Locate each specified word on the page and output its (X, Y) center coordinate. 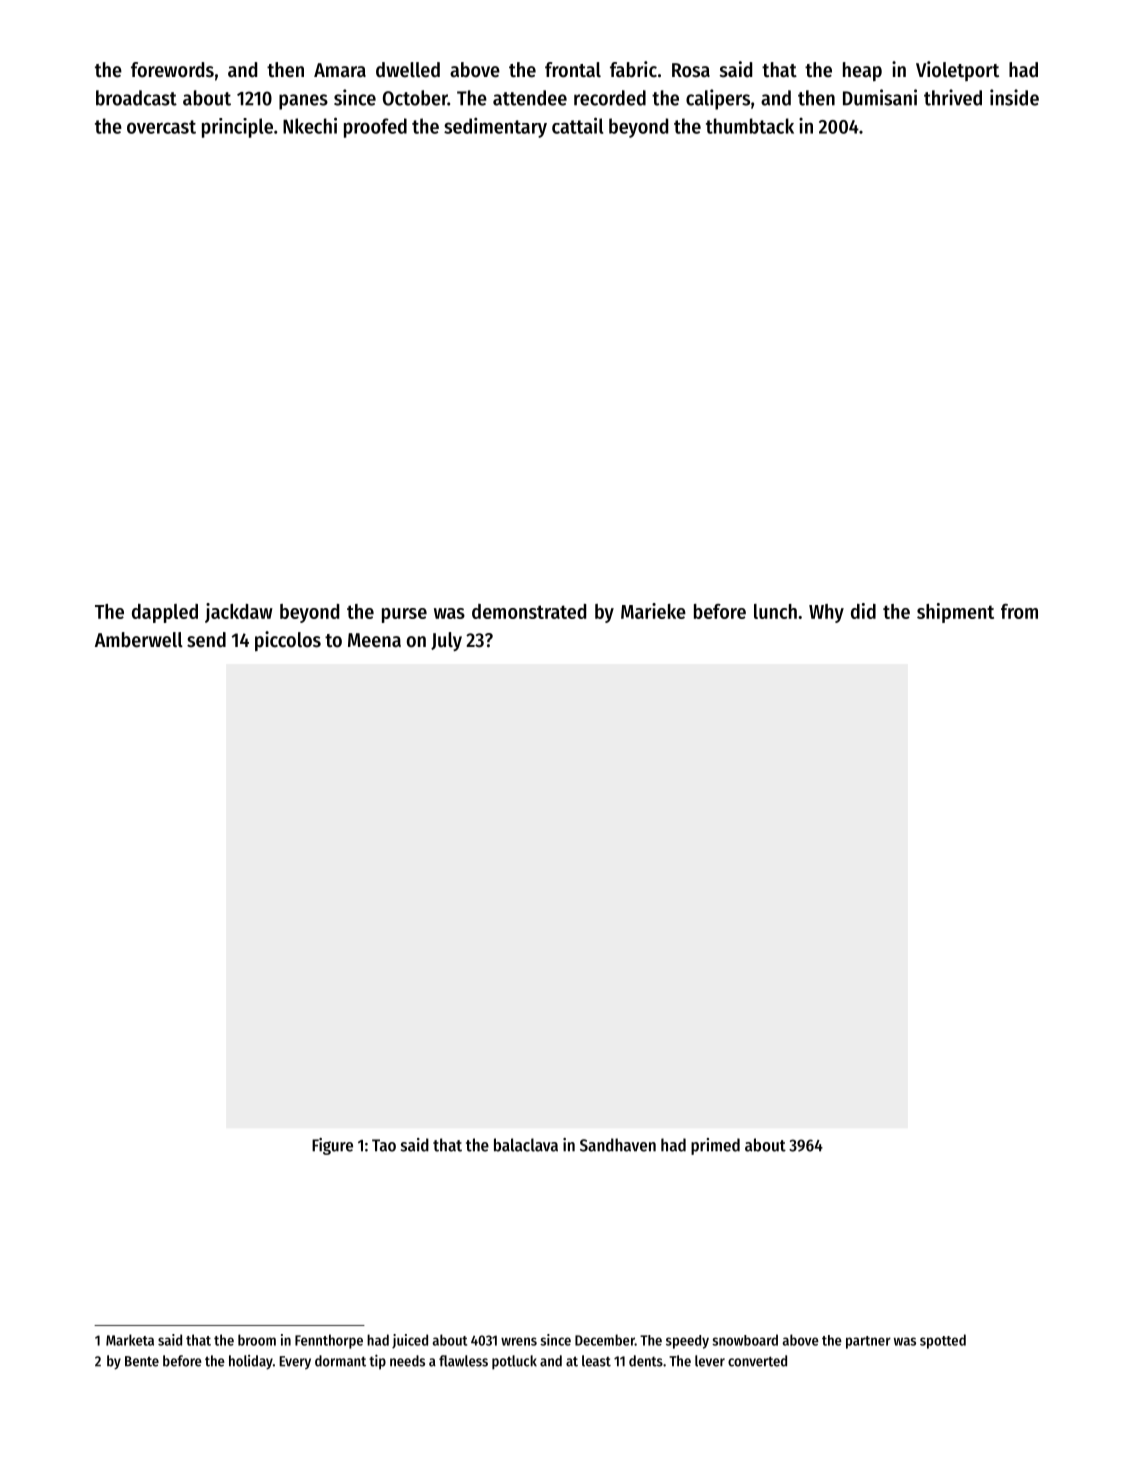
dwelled (408, 70)
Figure (332, 1146)
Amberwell (139, 640)
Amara (340, 70)
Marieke (653, 611)
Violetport (957, 71)
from (1019, 611)
